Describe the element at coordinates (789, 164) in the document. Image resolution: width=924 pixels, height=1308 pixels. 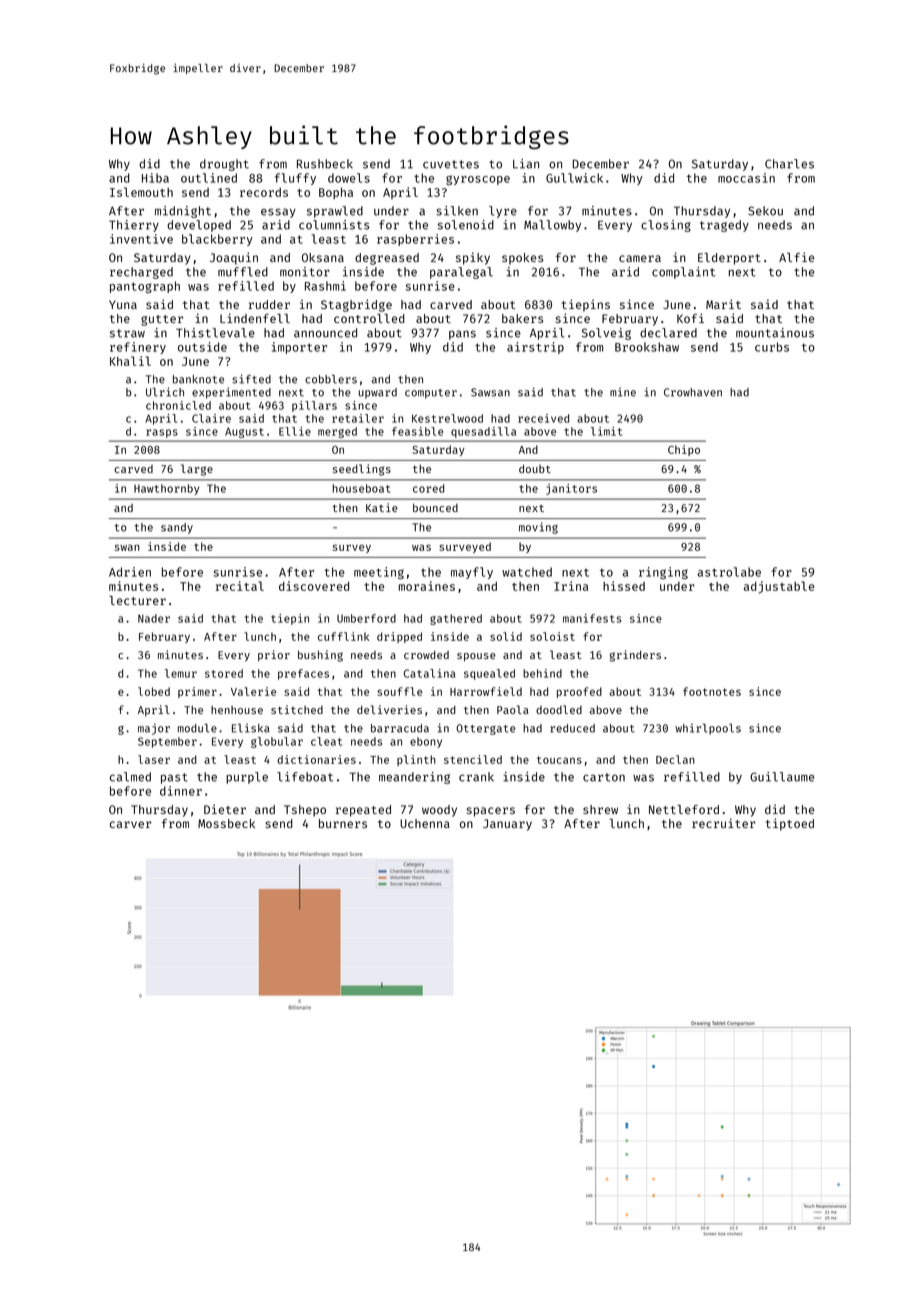
I see `Charles` at that location.
